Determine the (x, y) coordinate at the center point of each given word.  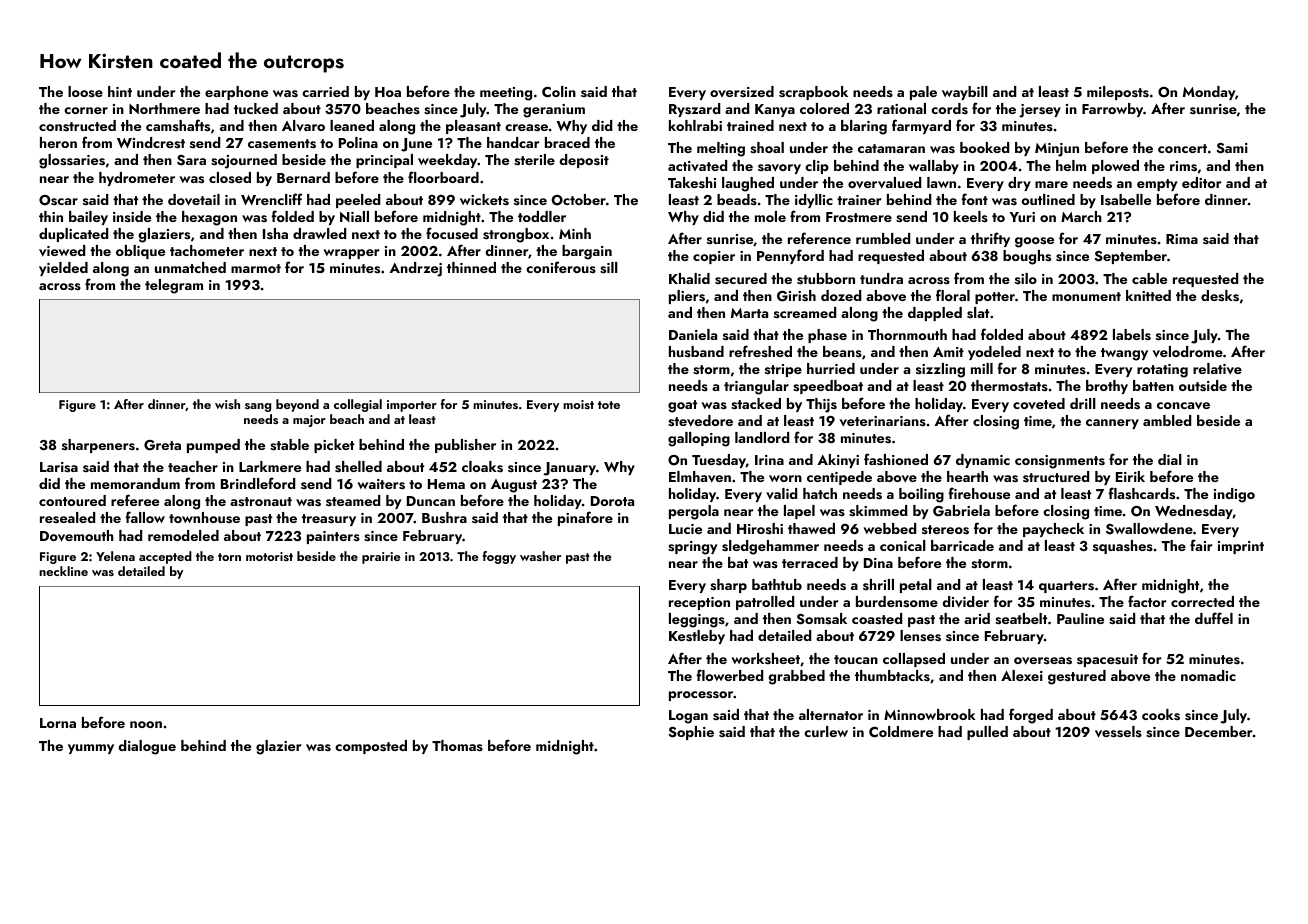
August (514, 486)
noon (146, 724)
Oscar (58, 200)
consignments (1060, 462)
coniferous (561, 267)
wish (227, 404)
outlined (1048, 199)
